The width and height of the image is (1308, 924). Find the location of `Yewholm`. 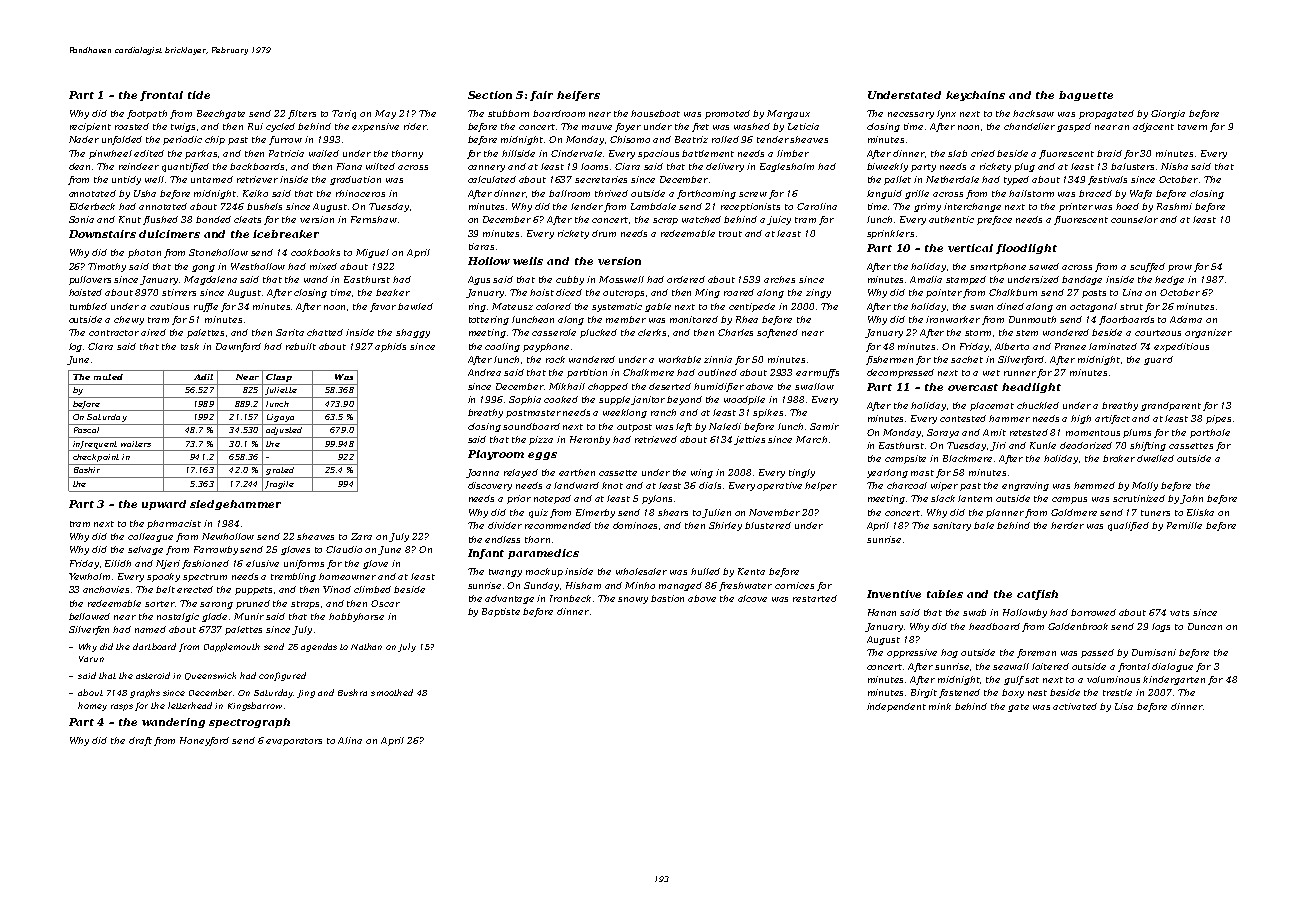

Yewholm is located at coordinates (89, 576).
